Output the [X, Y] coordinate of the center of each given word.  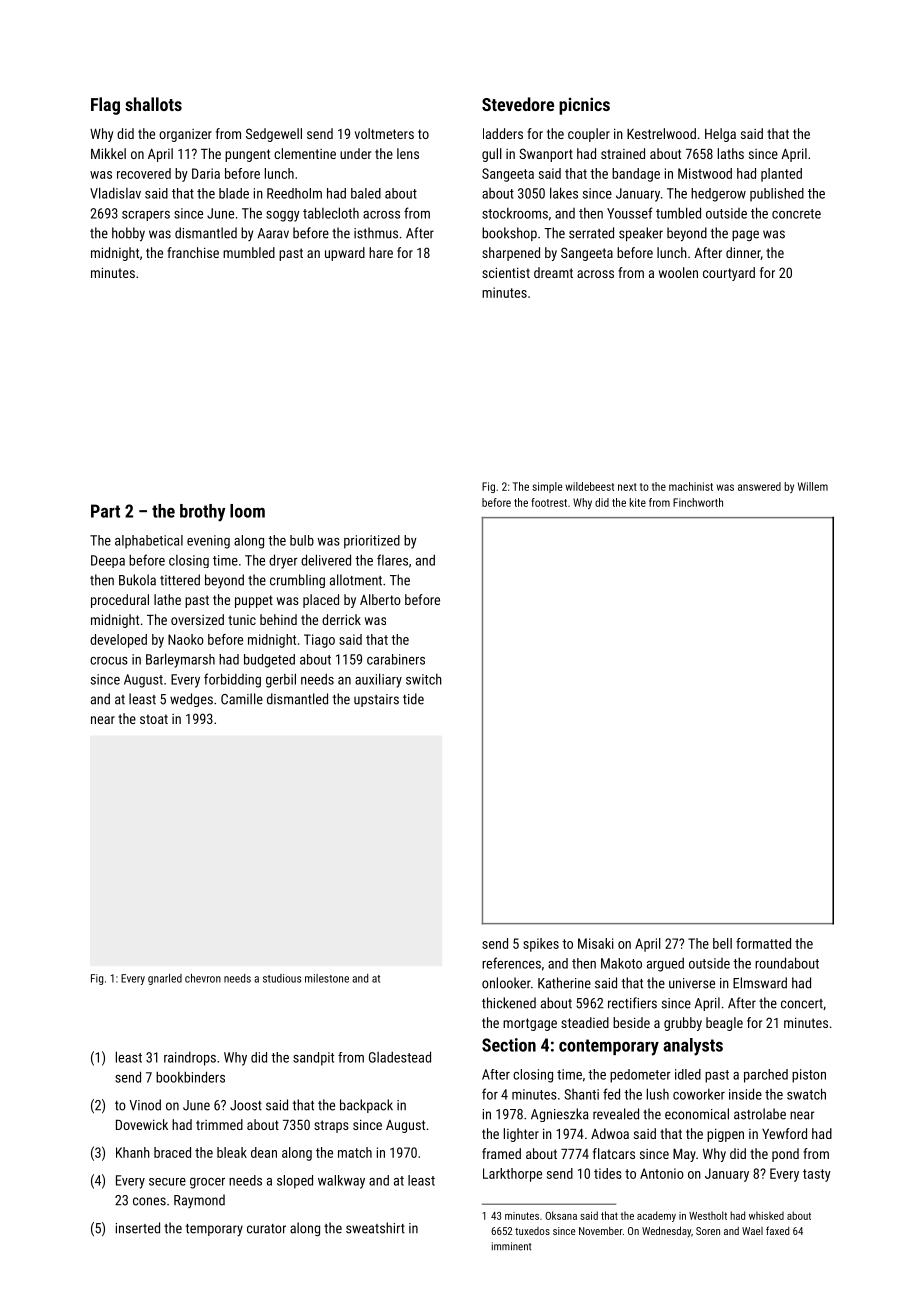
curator [266, 1229]
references [511, 963]
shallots [153, 104]
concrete [796, 214]
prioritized [372, 542]
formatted [763, 943]
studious [282, 978]
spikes [541, 945]
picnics [584, 106]
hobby [128, 234]
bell [722, 943]
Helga [720, 135]
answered [759, 486]
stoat [154, 719]
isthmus [376, 233]
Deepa [108, 561]
